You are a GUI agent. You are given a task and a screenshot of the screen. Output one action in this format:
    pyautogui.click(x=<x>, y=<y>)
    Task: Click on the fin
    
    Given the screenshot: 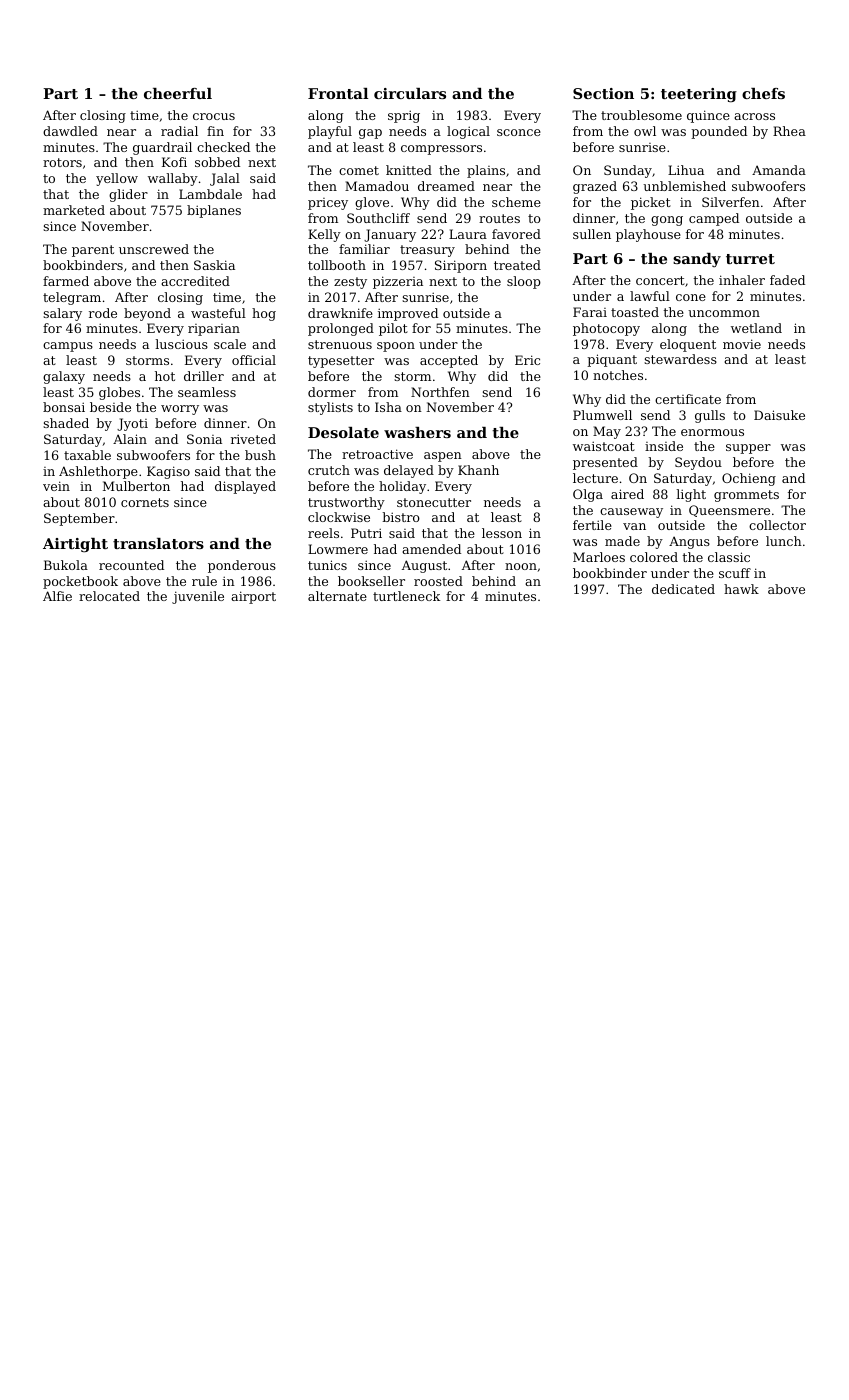 What is the action you would take?
    pyautogui.click(x=215, y=131)
